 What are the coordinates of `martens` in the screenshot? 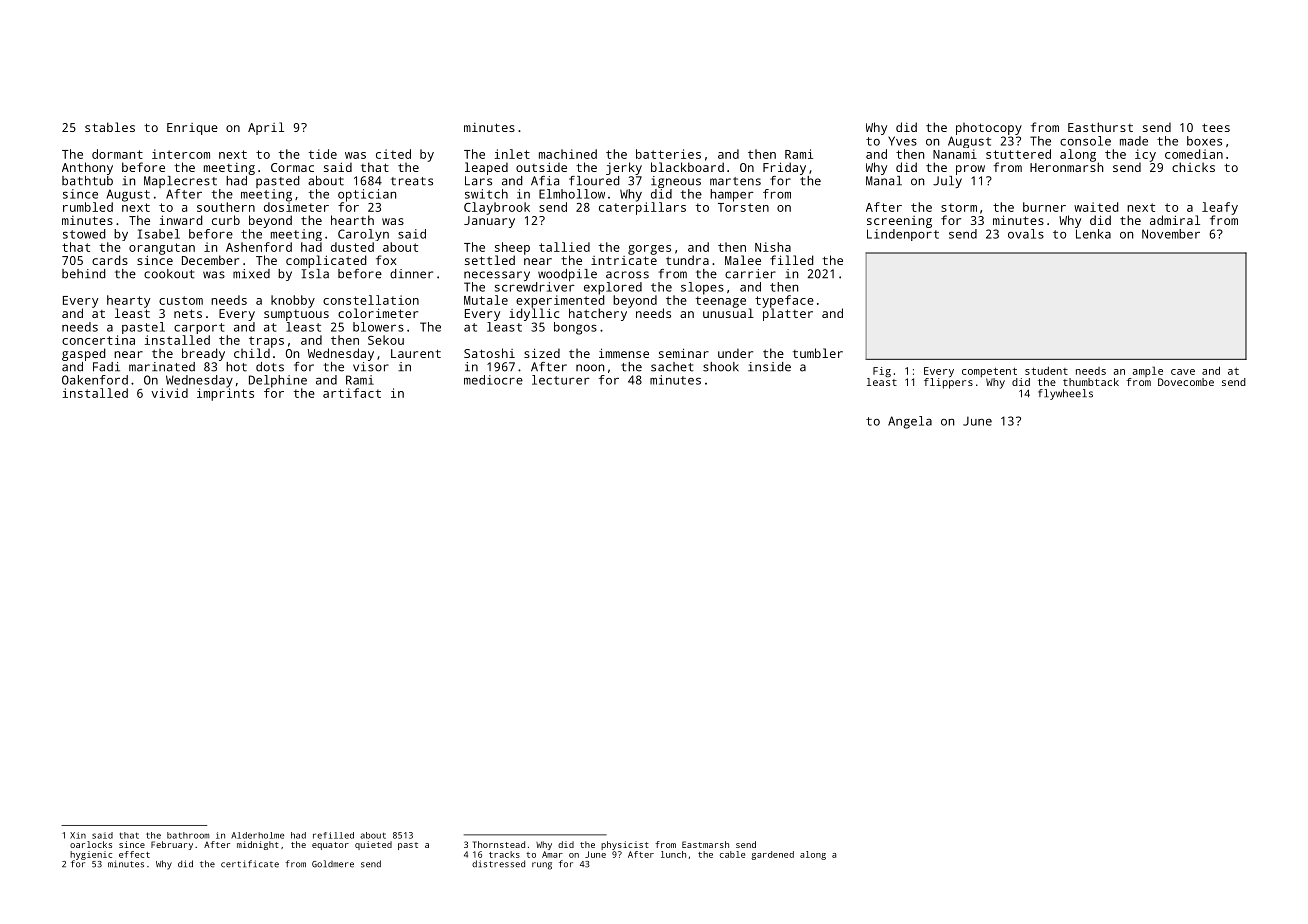 It's located at (735, 181).
